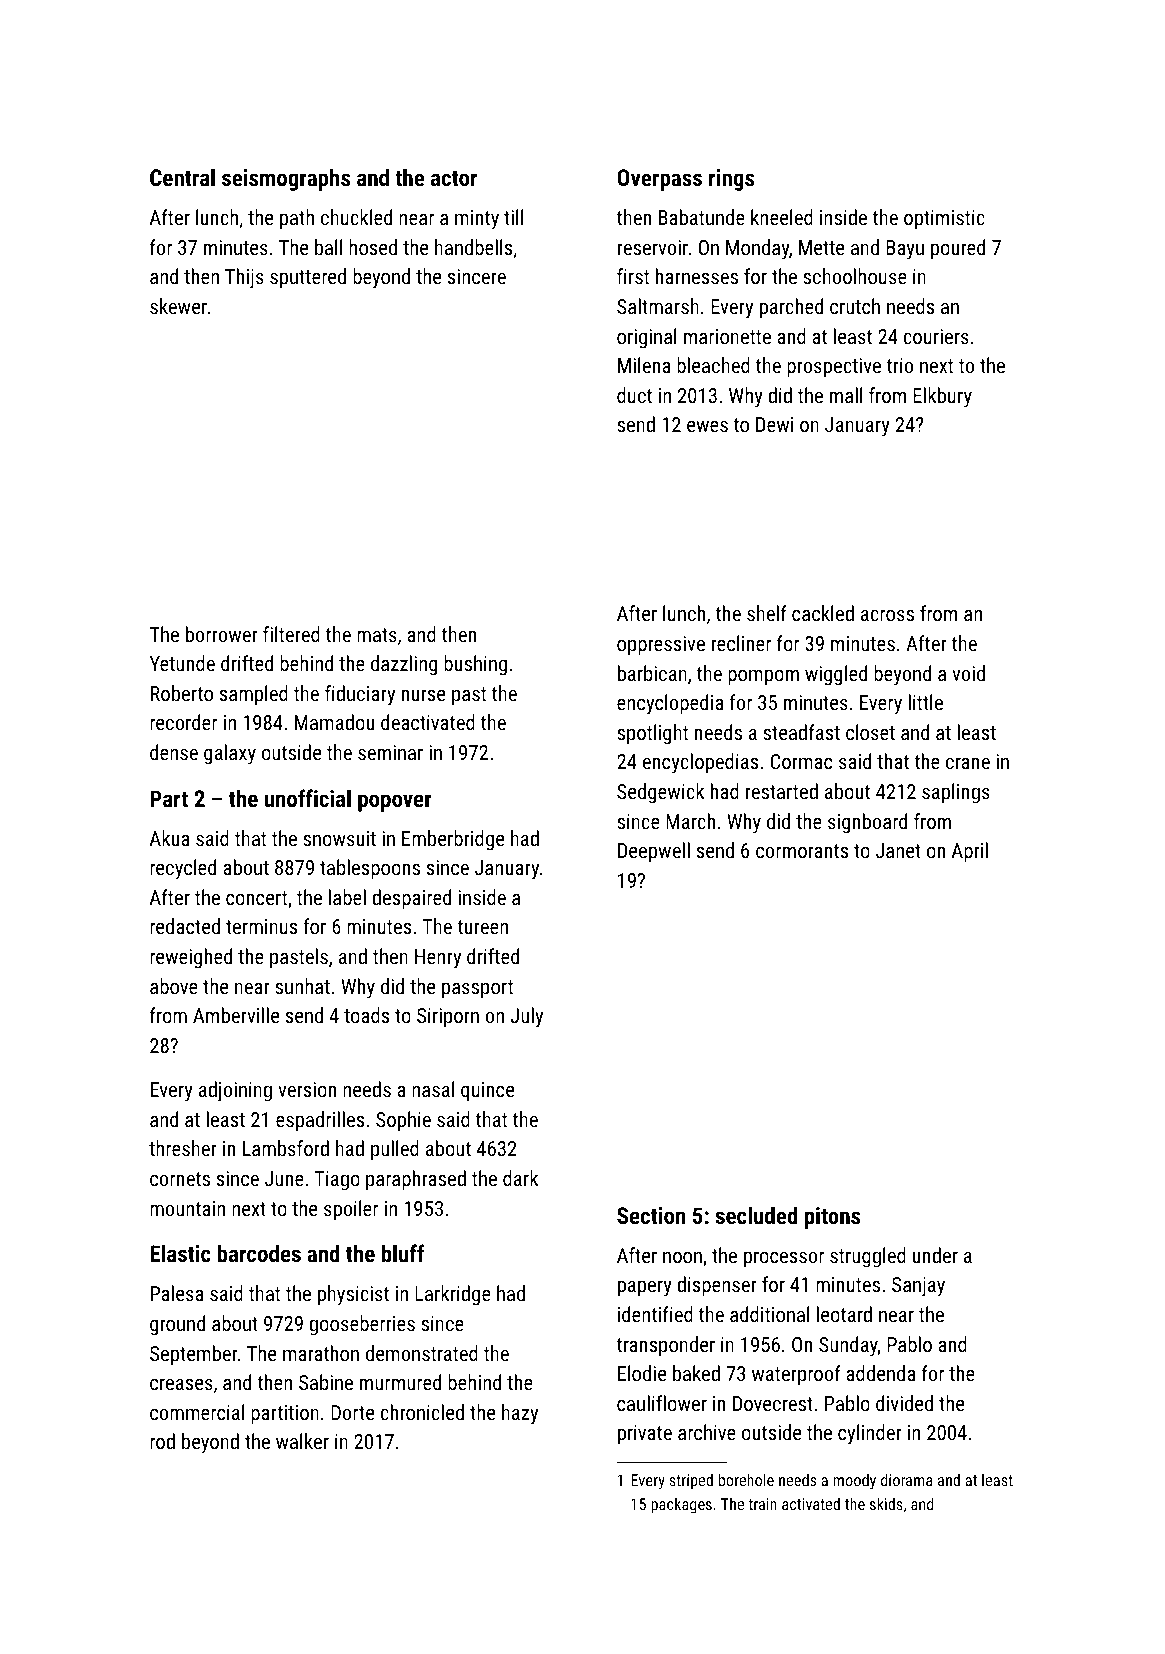  What do you see at coordinates (970, 852) in the document?
I see `April` at bounding box center [970, 852].
